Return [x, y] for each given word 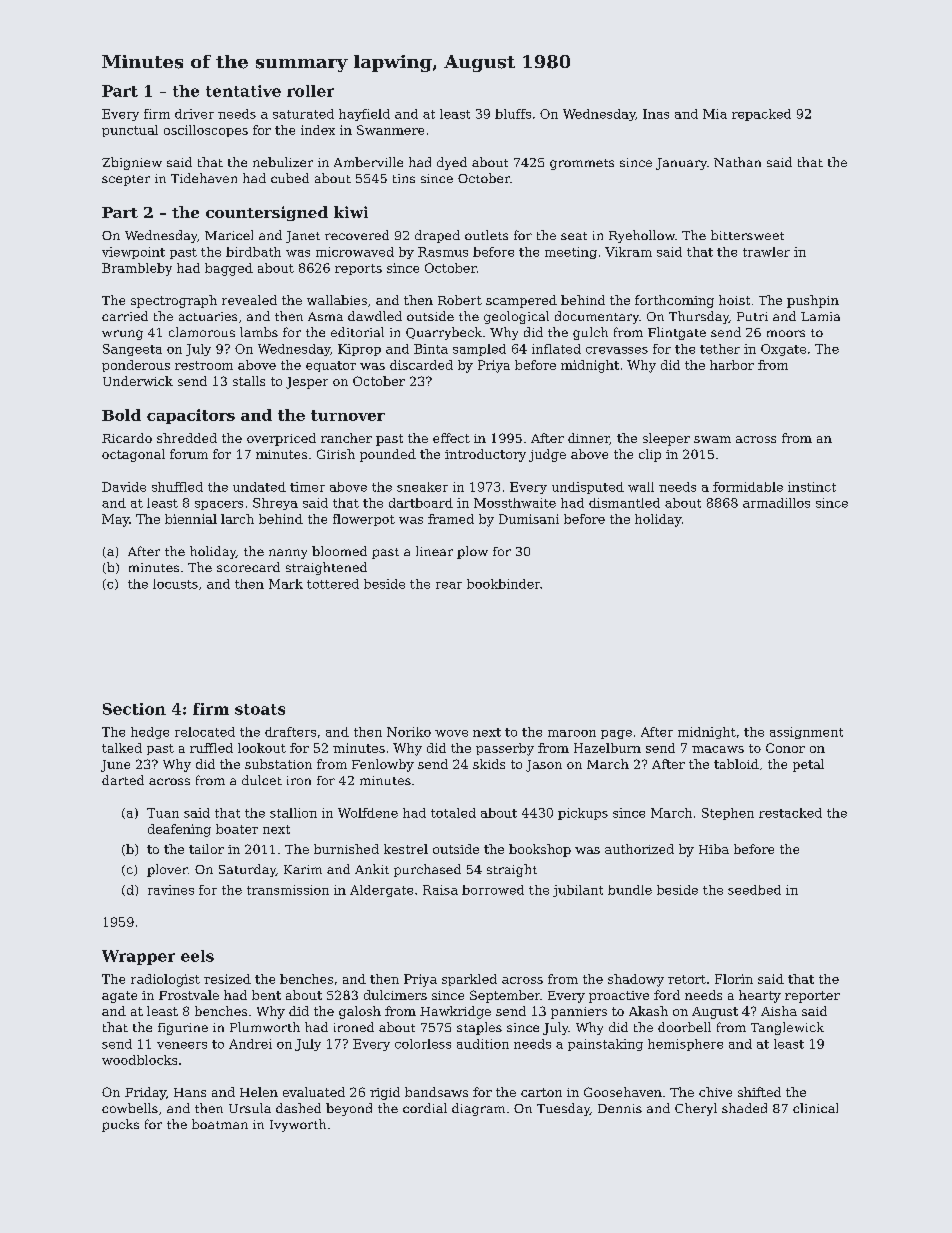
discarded [421, 365]
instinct [812, 487]
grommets [582, 164]
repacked [761, 115]
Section [134, 709]
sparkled [469, 980]
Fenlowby [383, 765]
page [616, 734]
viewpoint [133, 253]
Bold [121, 415]
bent [266, 995]
